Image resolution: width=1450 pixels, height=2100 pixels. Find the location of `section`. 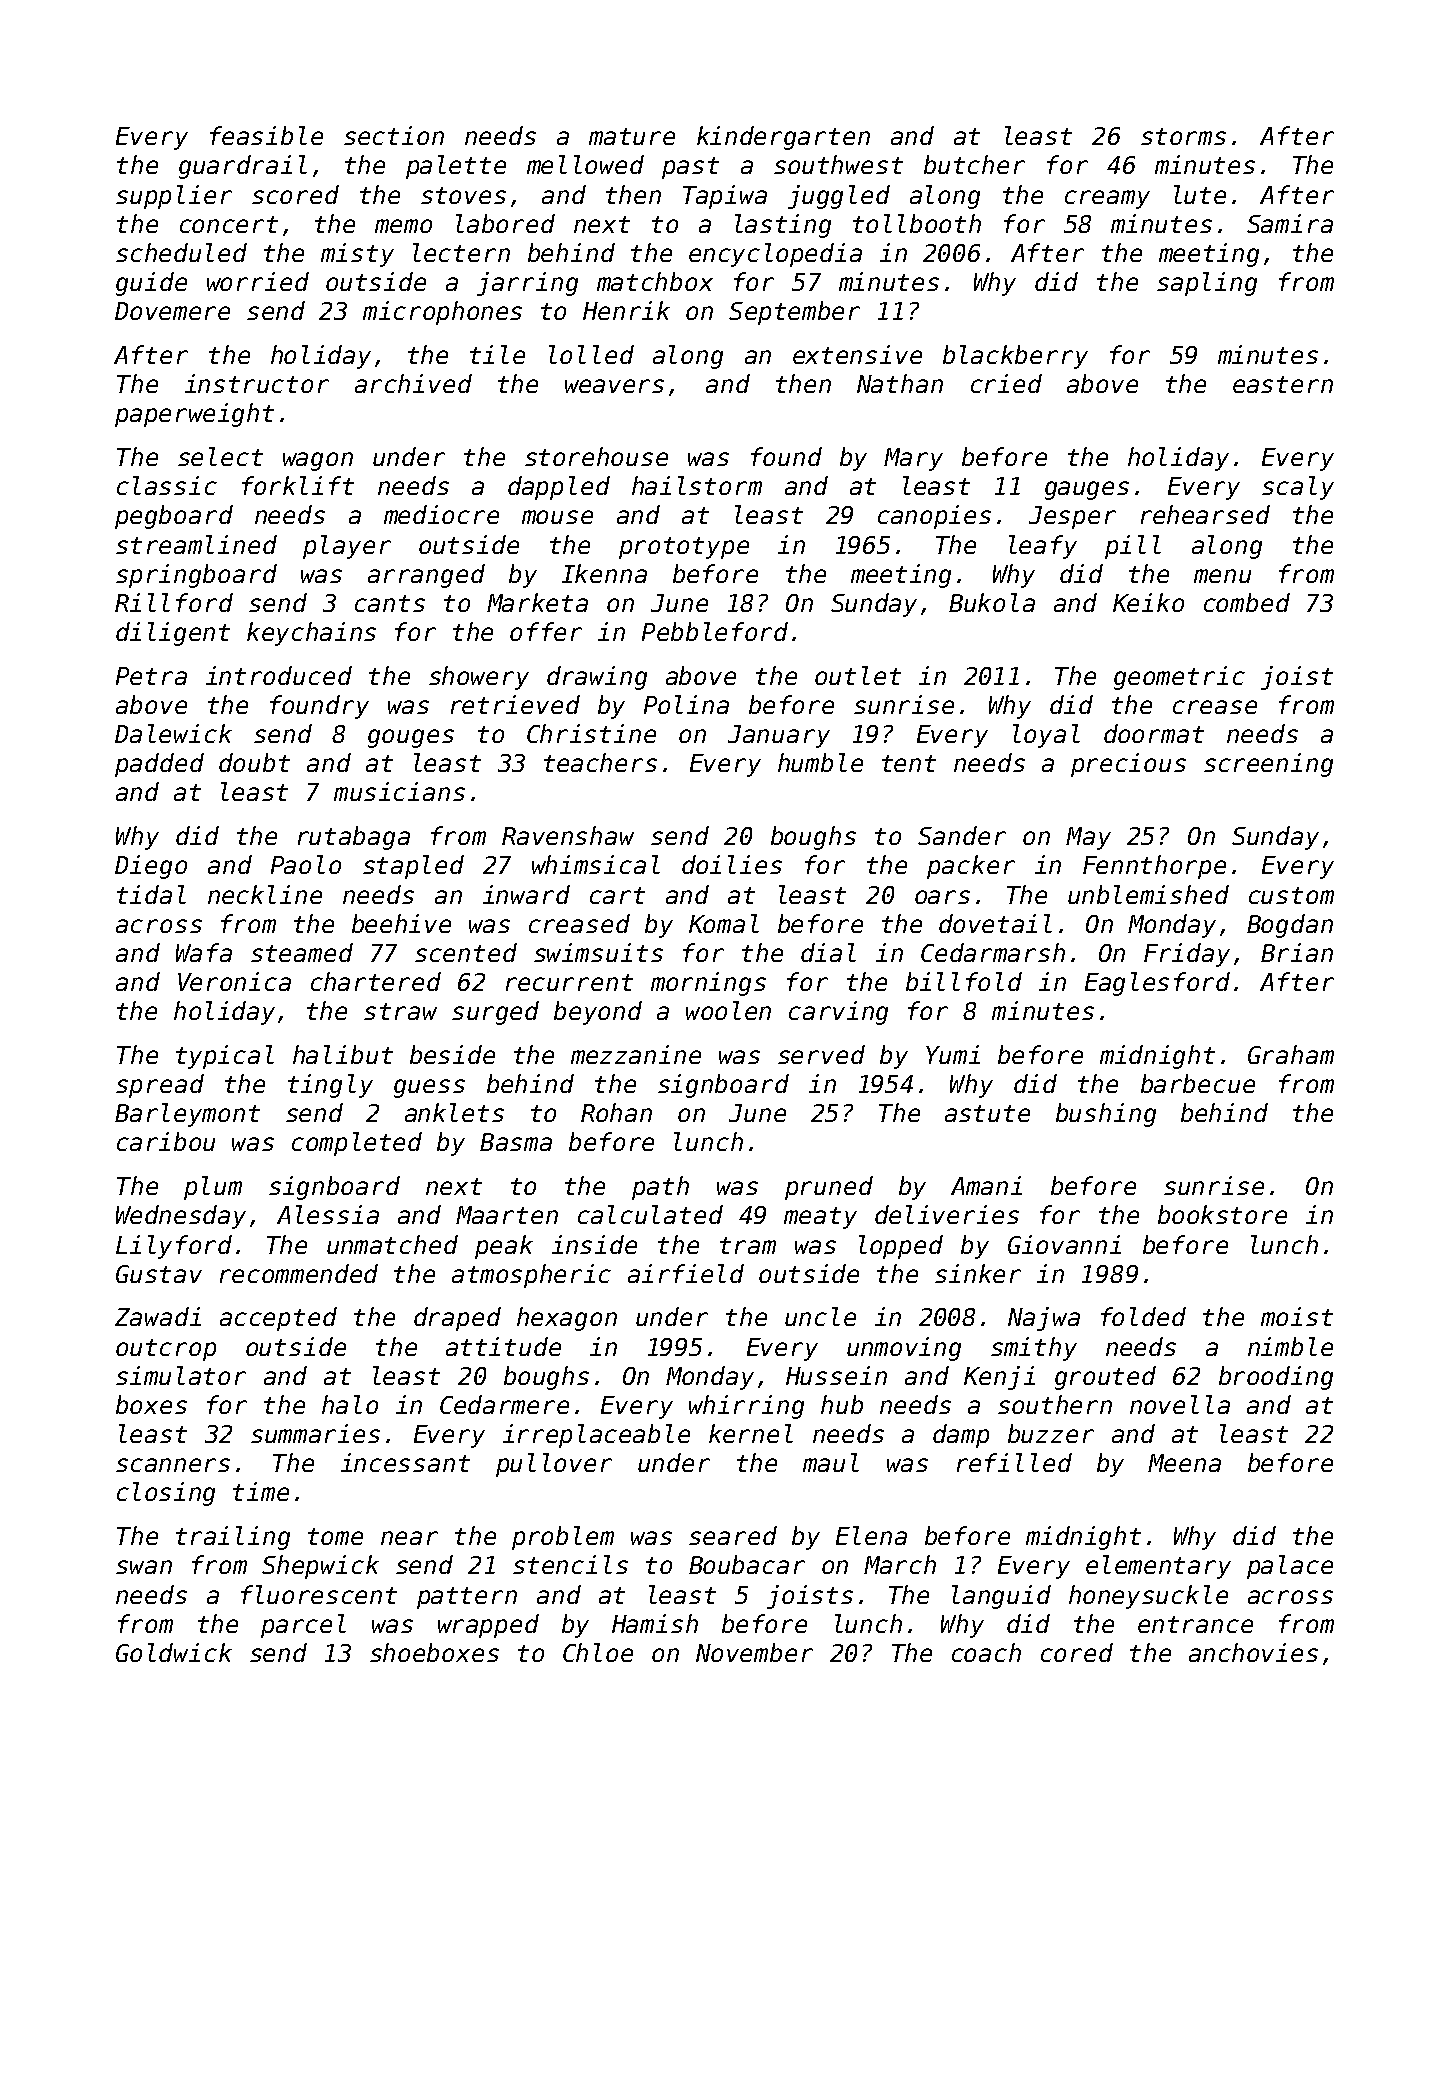

section is located at coordinates (394, 135).
